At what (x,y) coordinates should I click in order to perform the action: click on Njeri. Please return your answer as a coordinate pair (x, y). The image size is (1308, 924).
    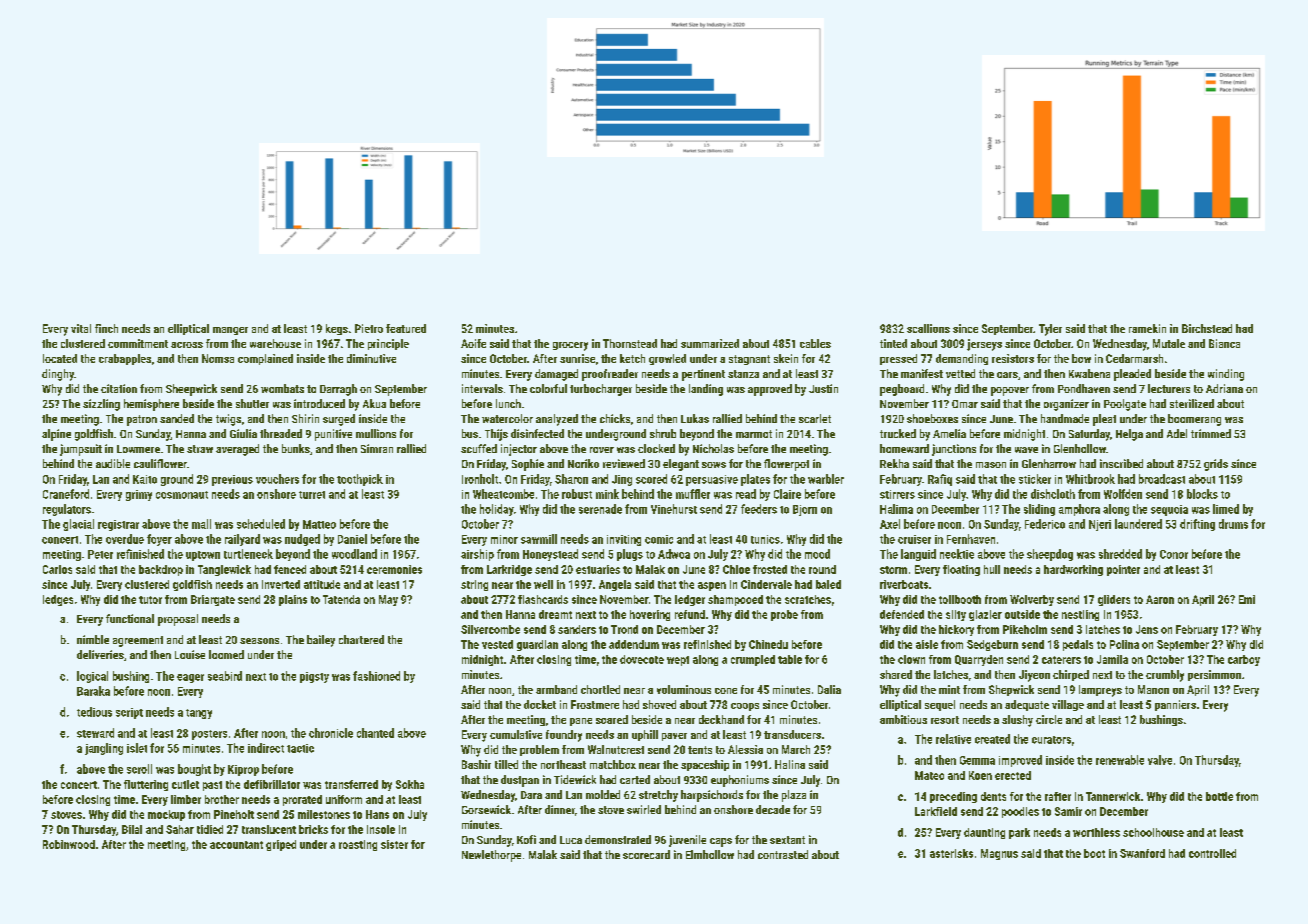
    Looking at the image, I should click on (1100, 525).
